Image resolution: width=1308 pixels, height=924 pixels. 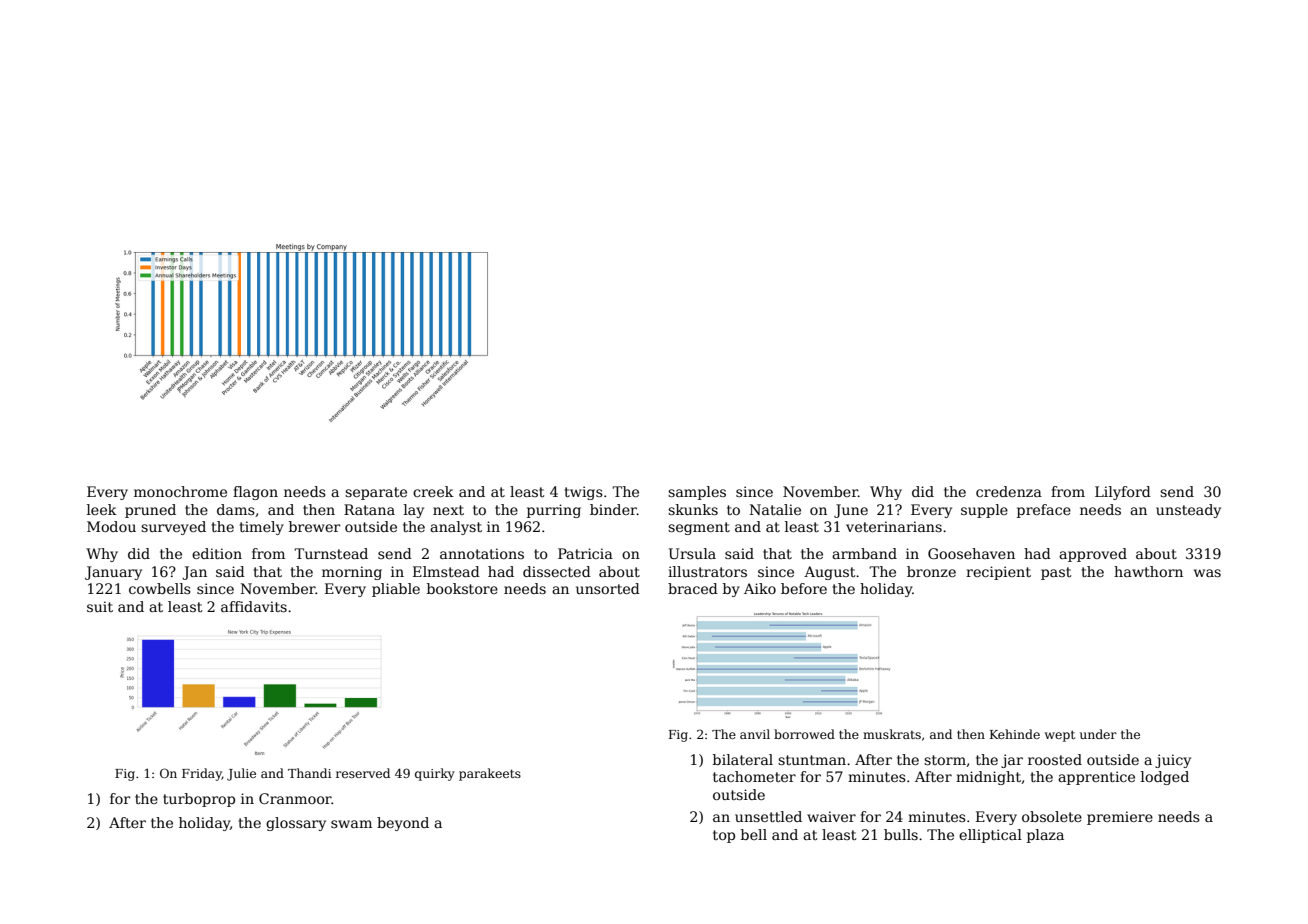 I want to click on plaza, so click(x=1045, y=836).
